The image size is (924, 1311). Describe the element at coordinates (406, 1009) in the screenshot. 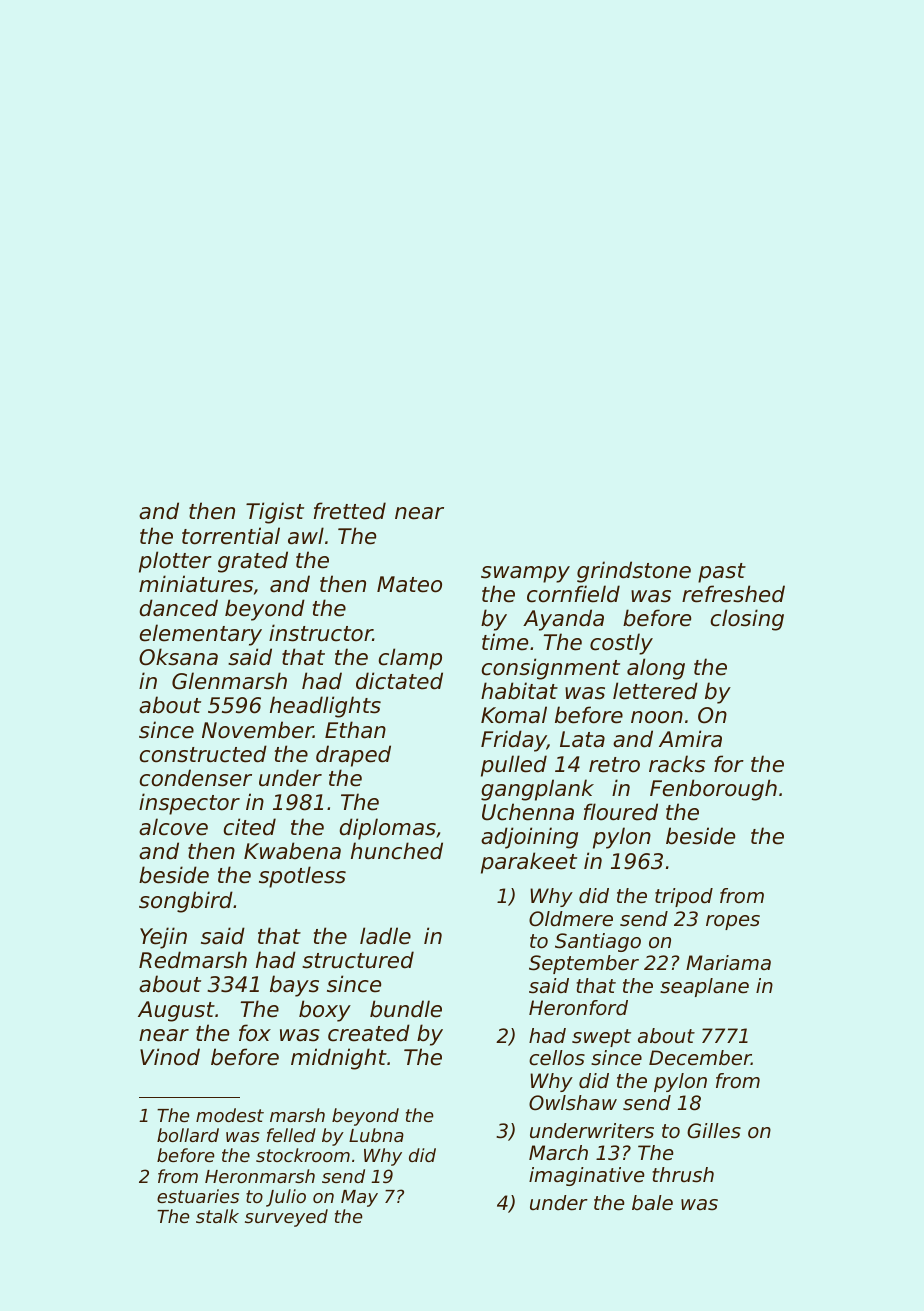

I see `bundle` at that location.
